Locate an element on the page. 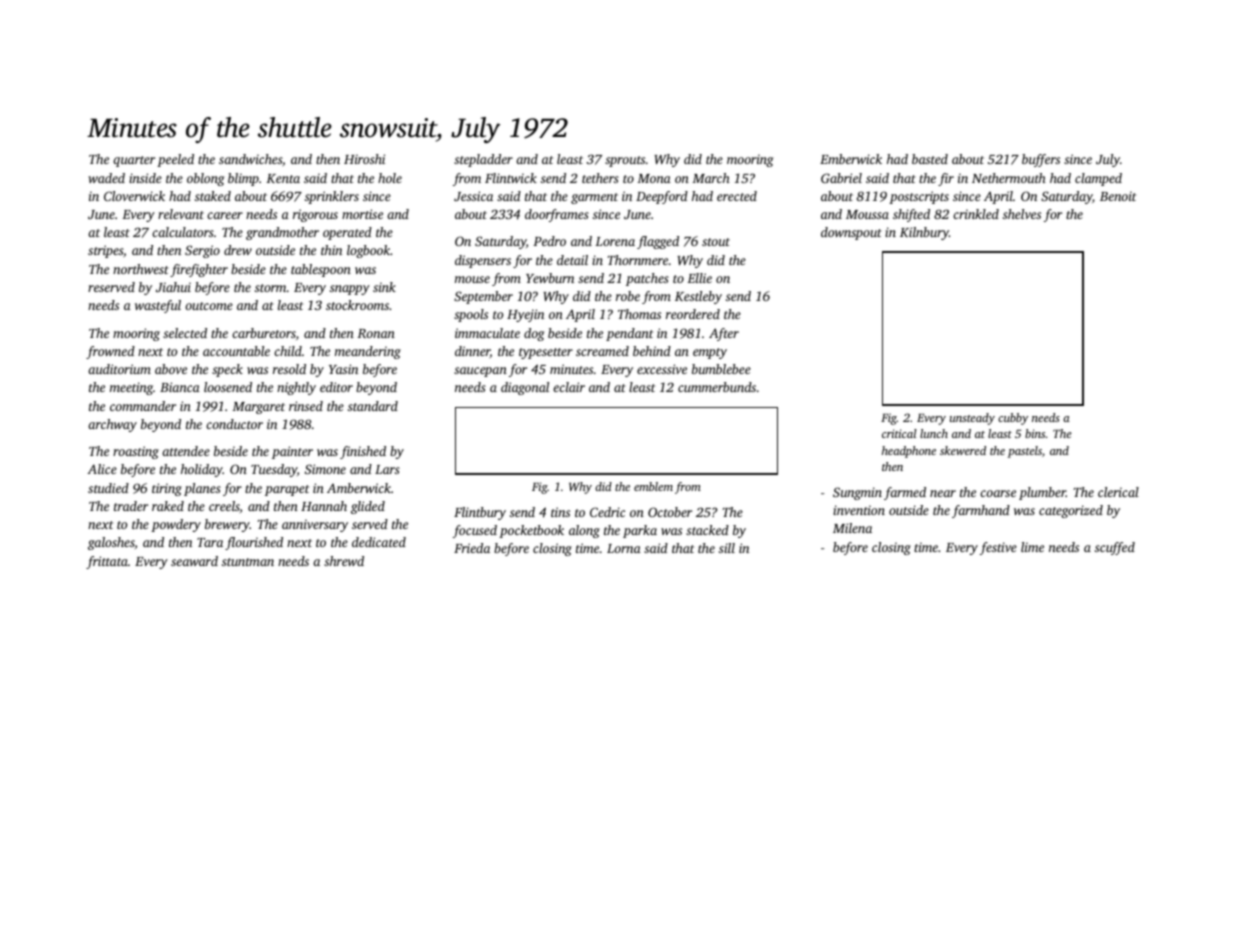  sandwiches is located at coordinates (250, 159).
